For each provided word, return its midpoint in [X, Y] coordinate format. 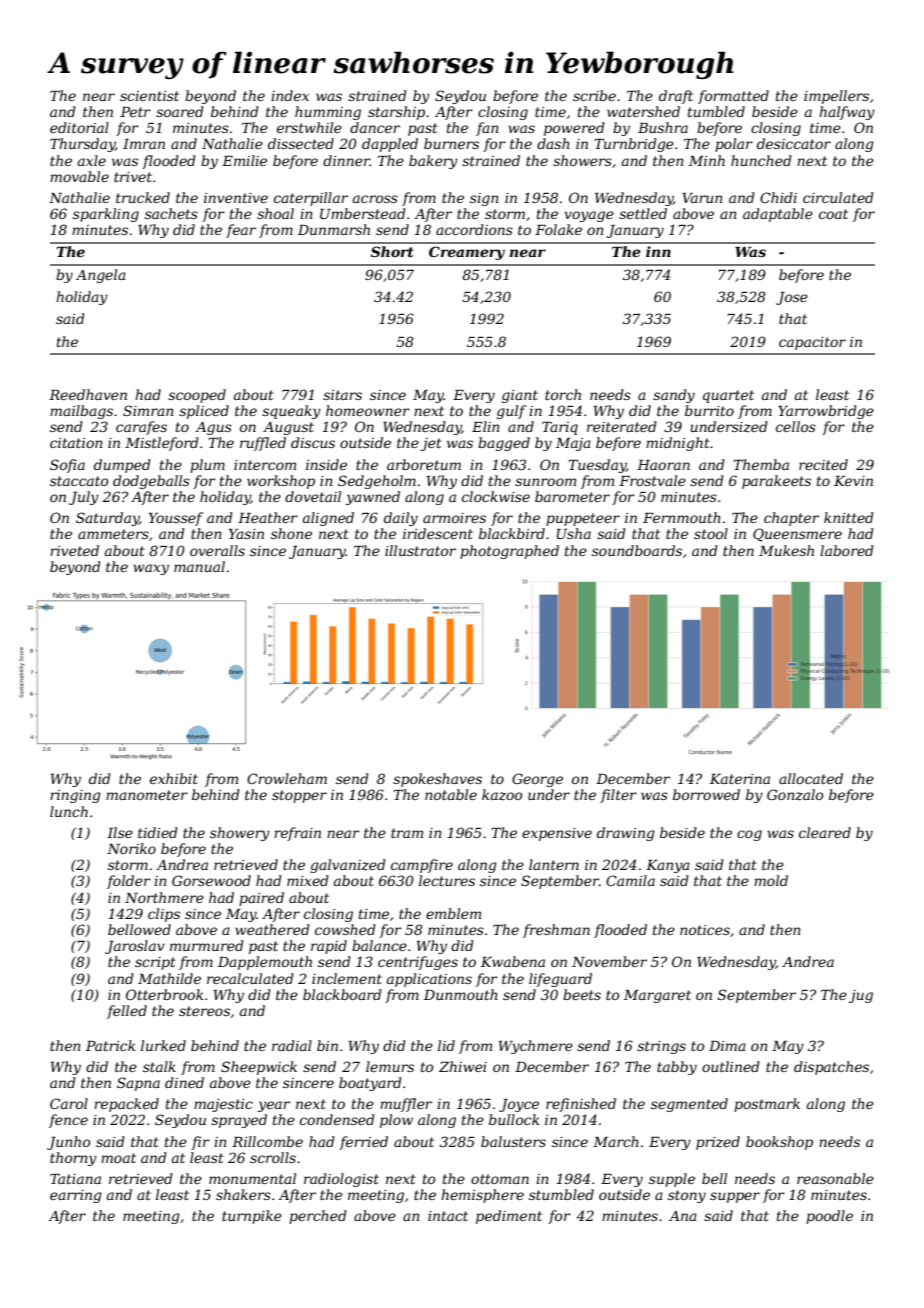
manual [199, 566]
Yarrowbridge [826, 412]
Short [392, 251]
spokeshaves [437, 780]
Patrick [110, 1045]
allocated [811, 778]
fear [241, 231]
